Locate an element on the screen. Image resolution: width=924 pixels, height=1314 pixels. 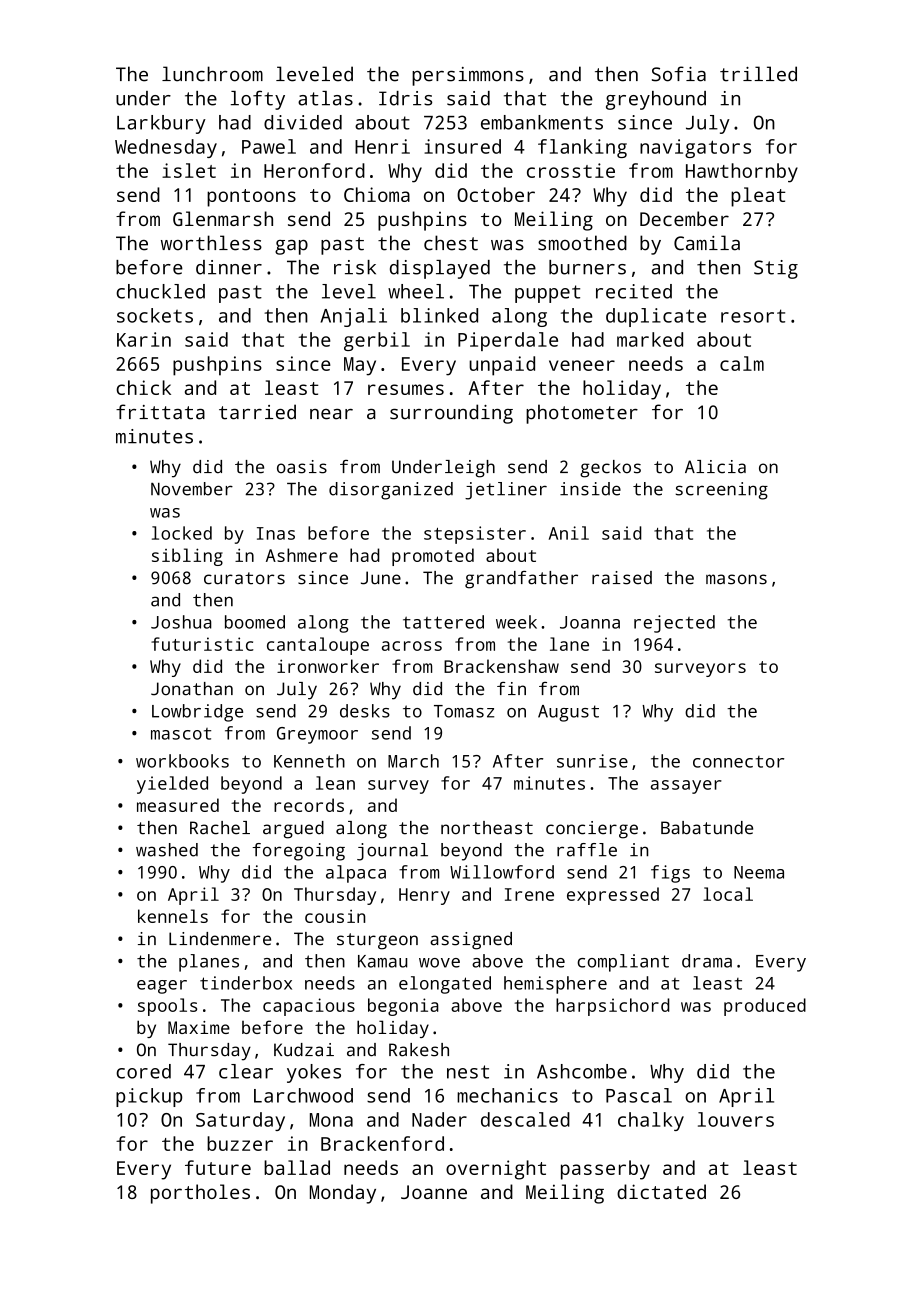
islet is located at coordinates (189, 170).
